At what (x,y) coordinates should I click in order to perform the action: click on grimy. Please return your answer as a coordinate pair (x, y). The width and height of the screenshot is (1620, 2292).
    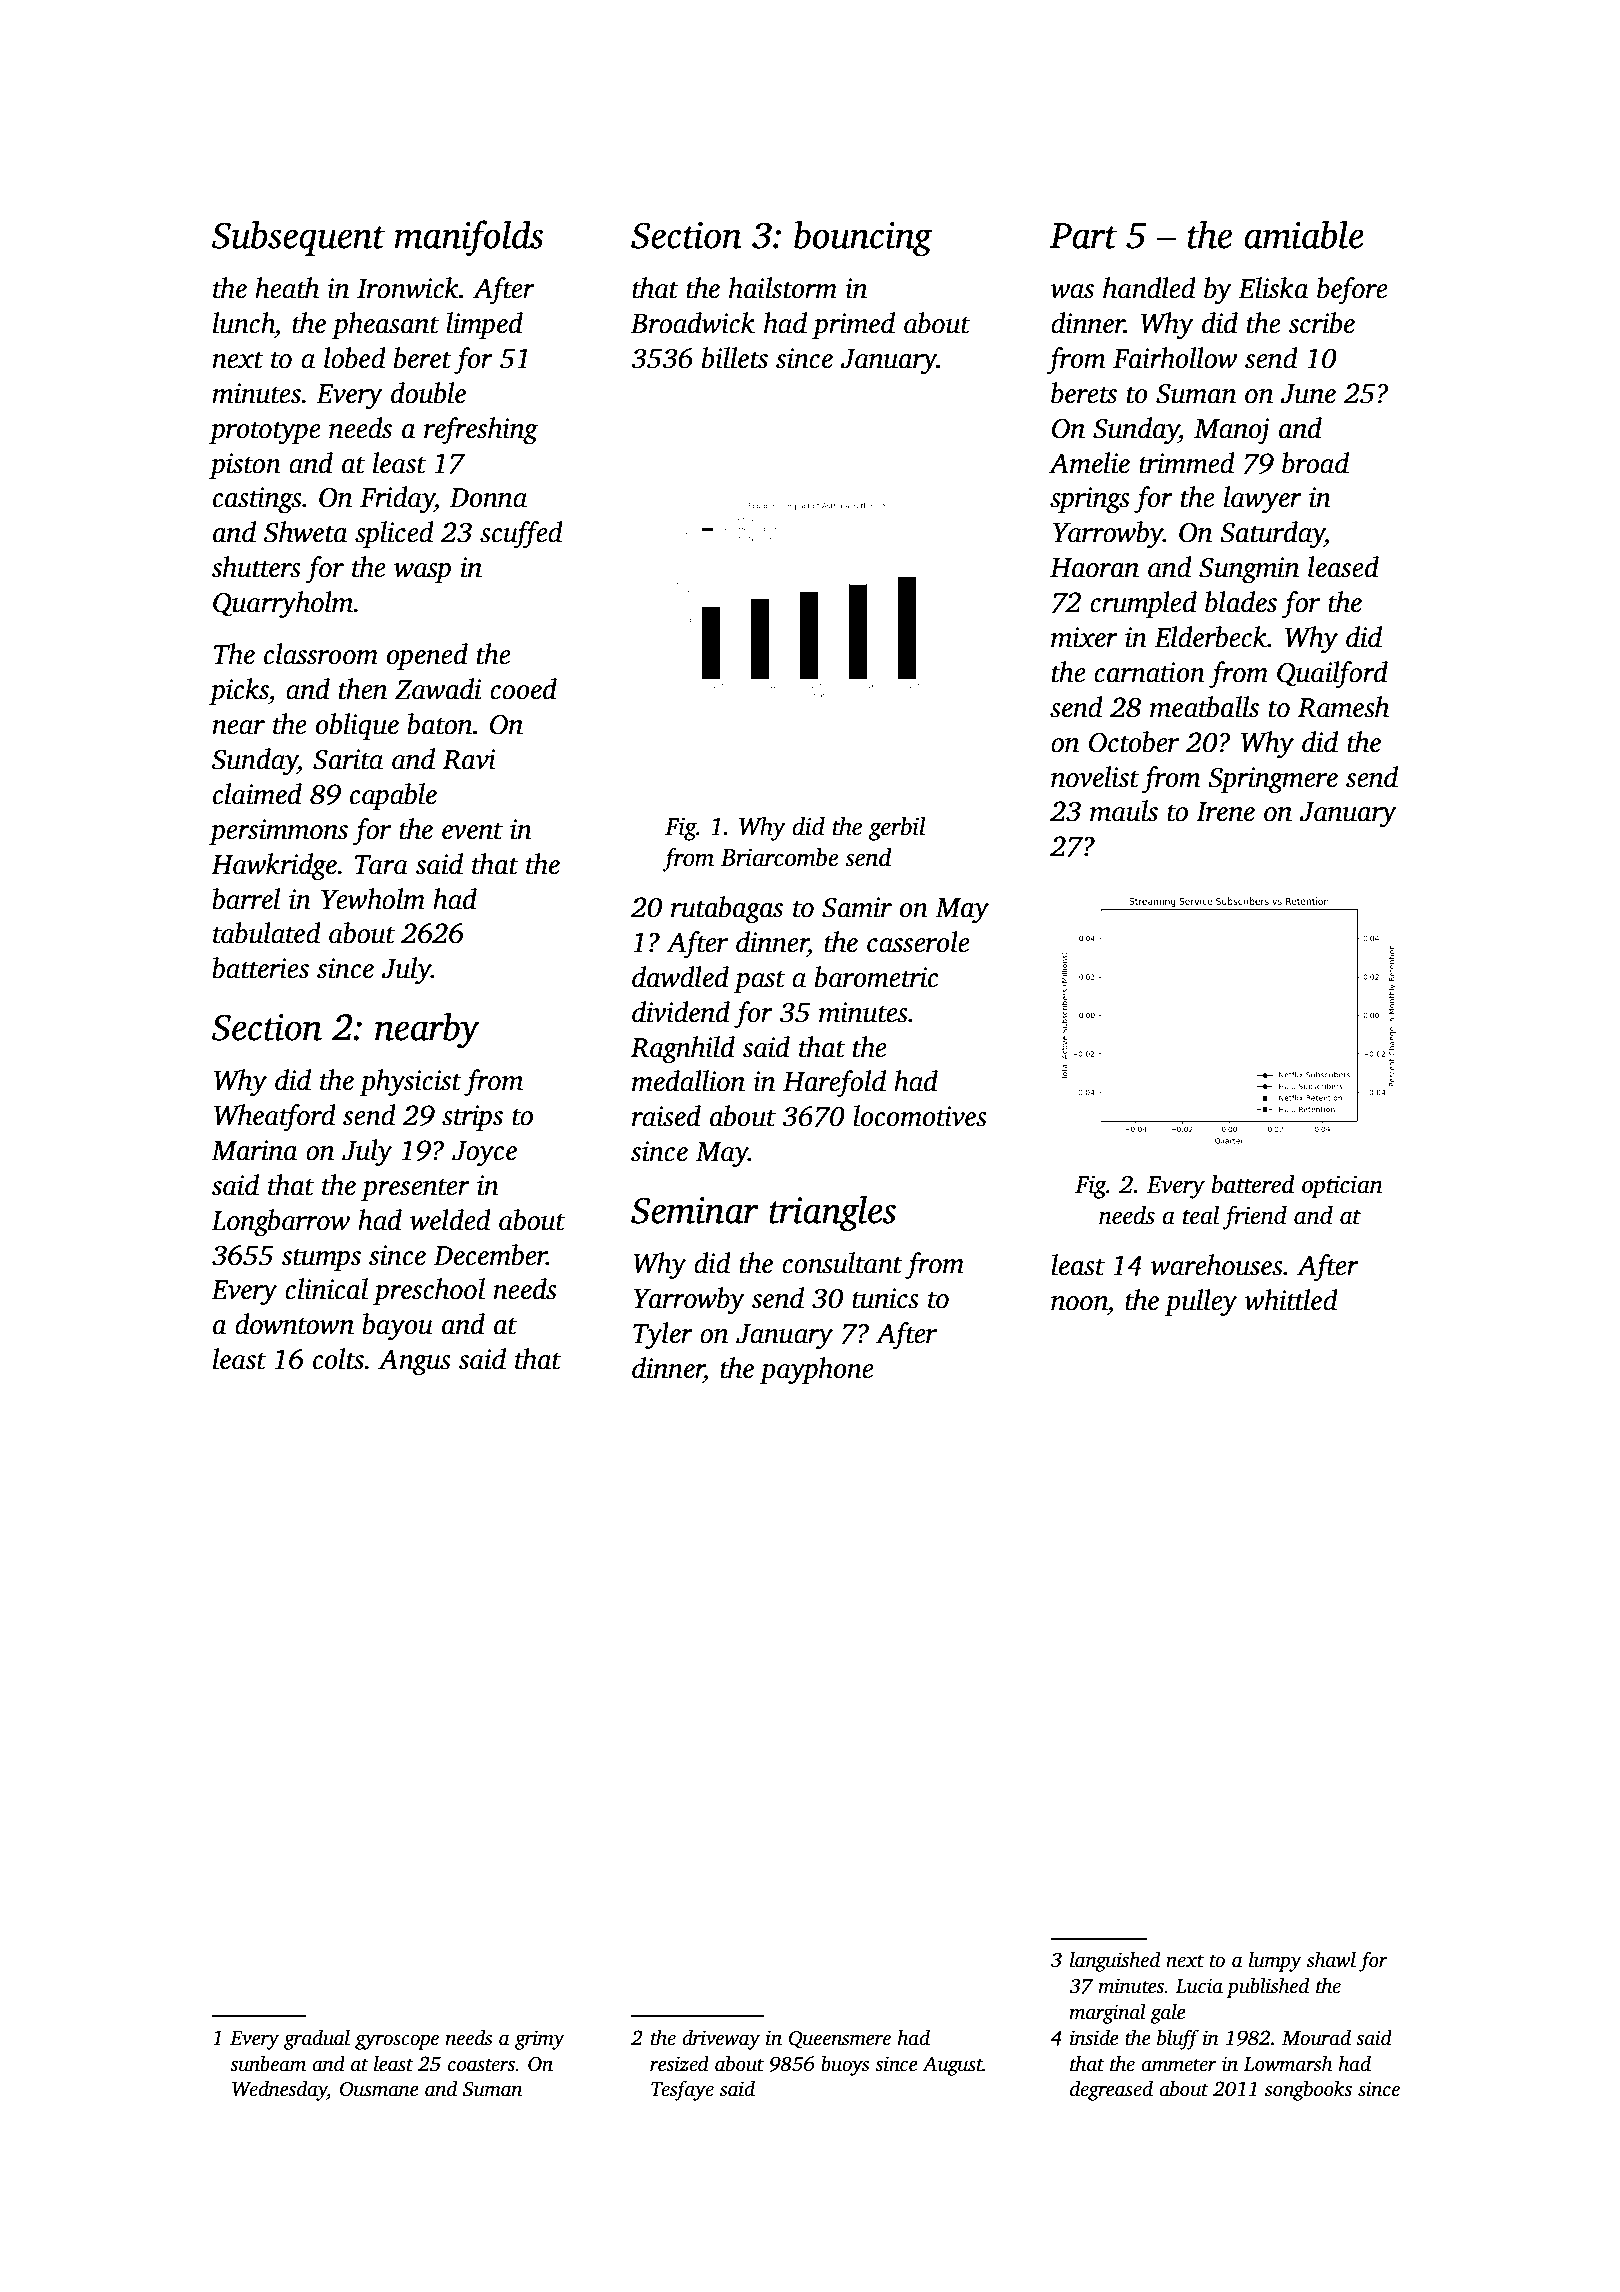
    Looking at the image, I should click on (540, 2040).
